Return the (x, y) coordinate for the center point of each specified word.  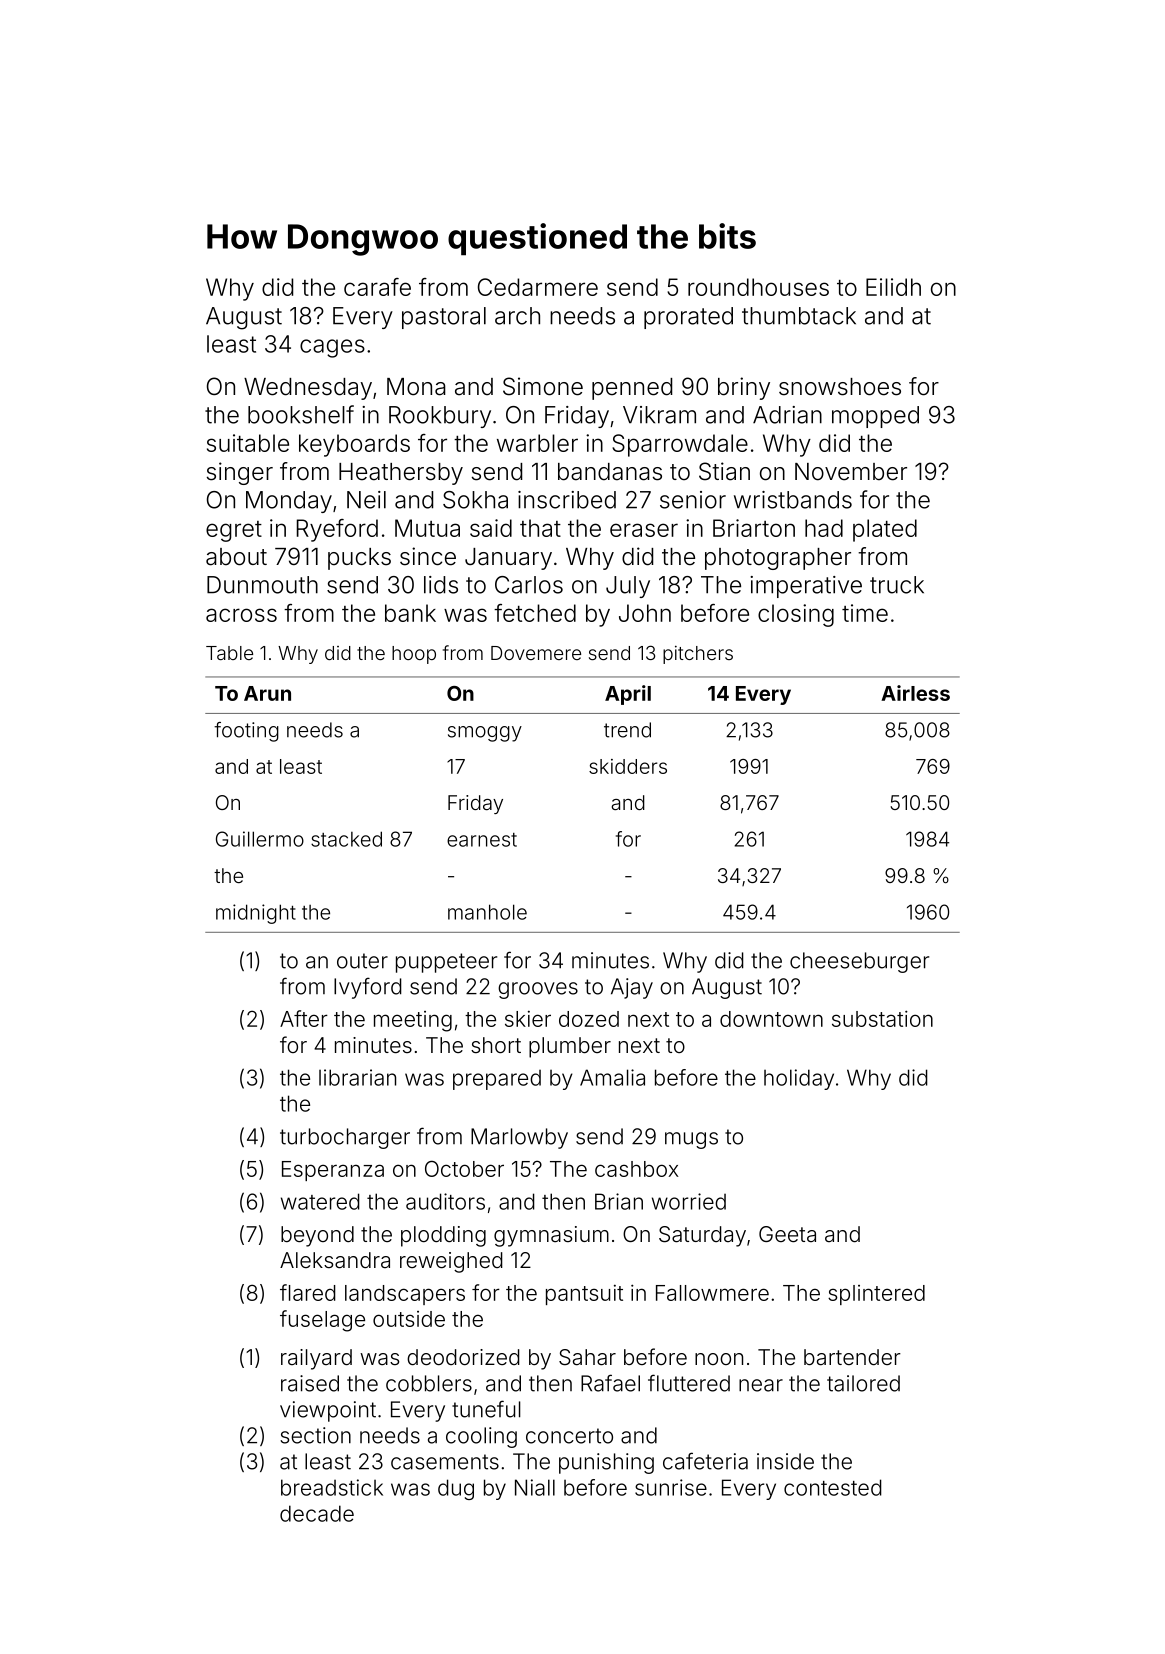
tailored (863, 1383)
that (540, 528)
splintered (876, 1295)
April (628, 695)
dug (456, 1489)
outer (362, 961)
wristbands (793, 500)
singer (240, 473)
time (865, 613)
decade (317, 1513)
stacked (346, 839)
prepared (497, 1080)
